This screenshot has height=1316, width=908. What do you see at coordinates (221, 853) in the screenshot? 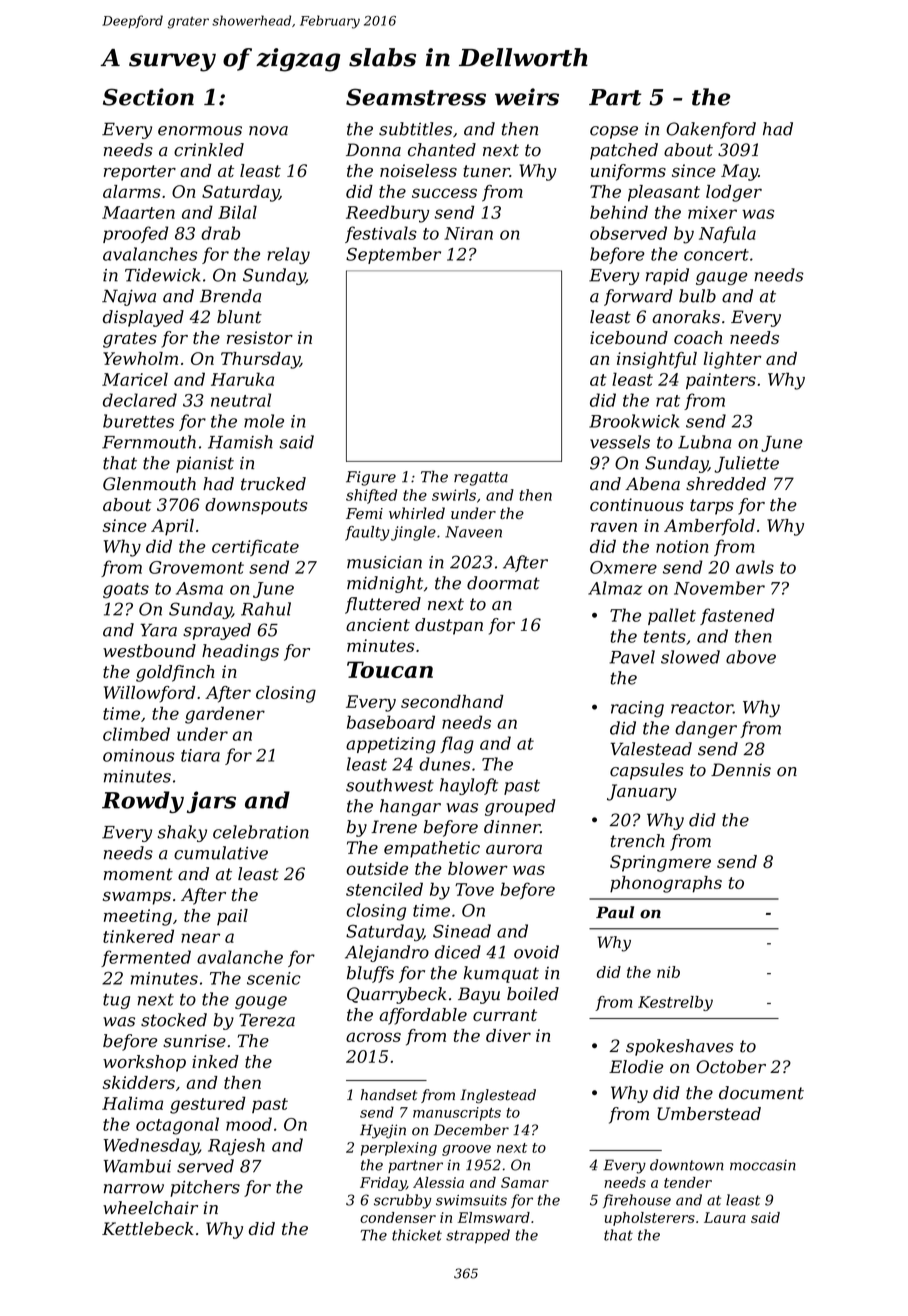
I see `cumulative` at bounding box center [221, 853].
